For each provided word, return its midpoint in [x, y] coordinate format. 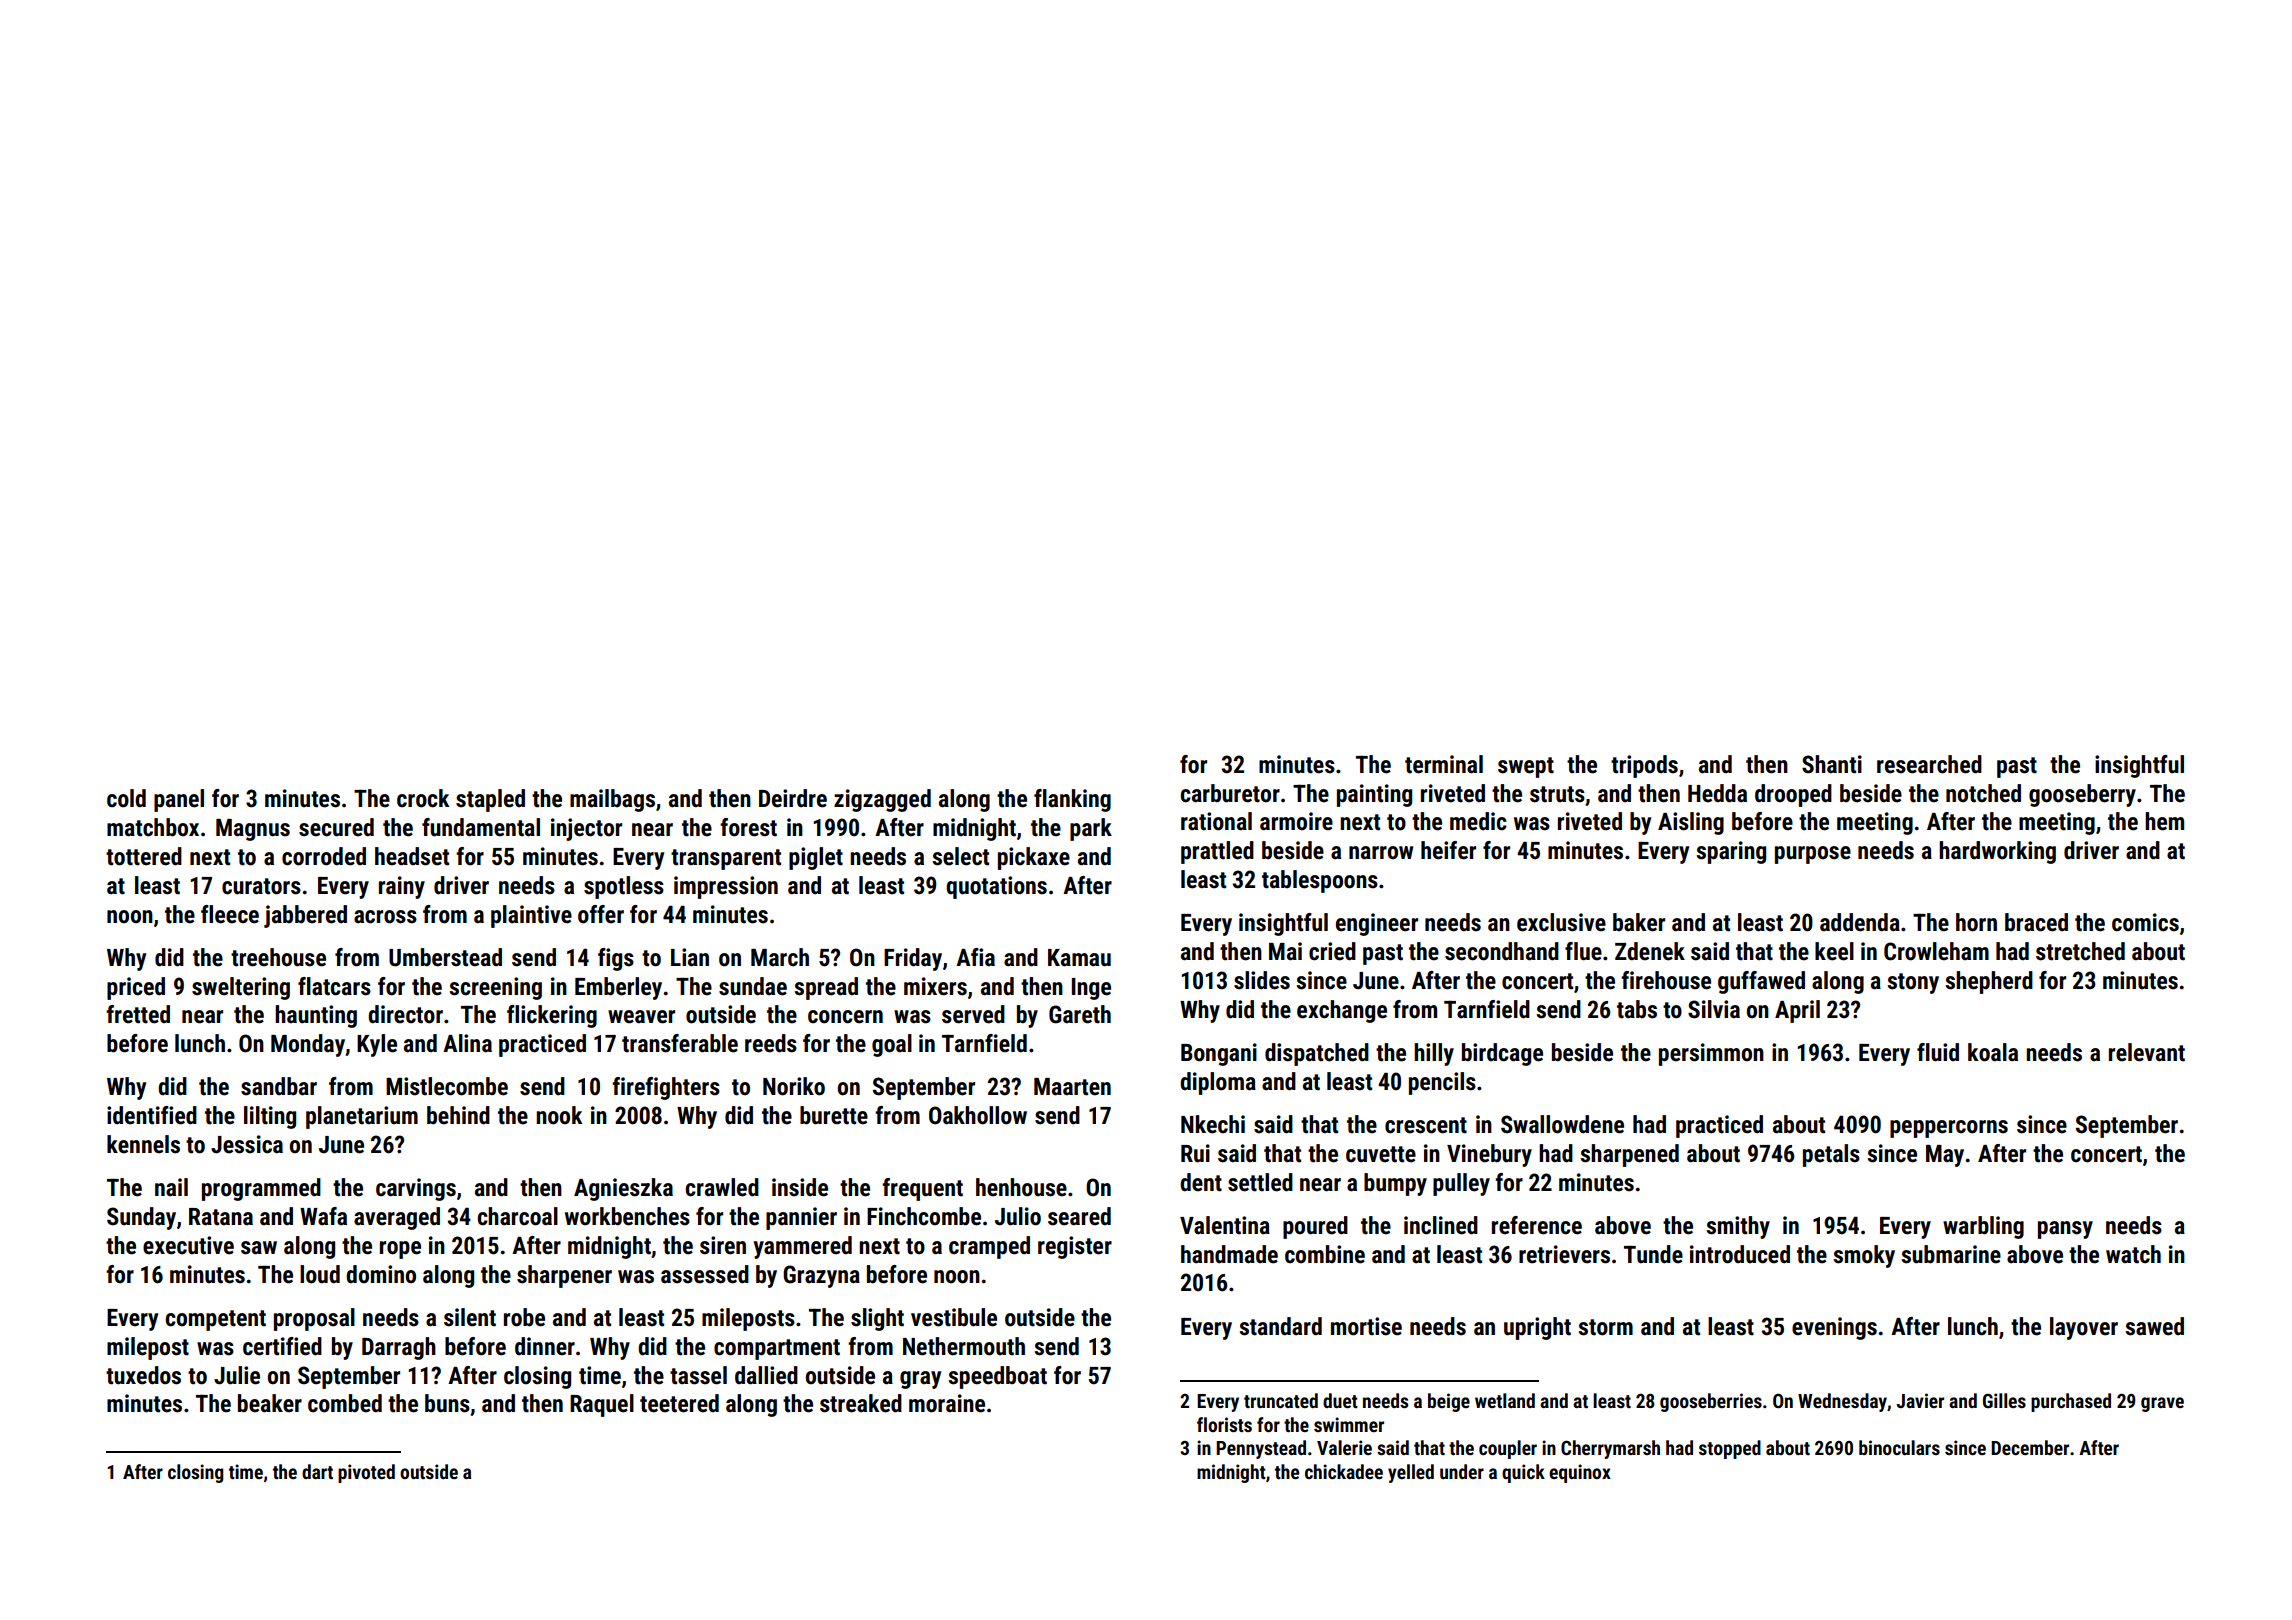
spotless [624, 887]
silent [470, 1317]
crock [423, 798]
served [973, 1014]
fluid [1938, 1052]
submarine [1951, 1254]
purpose [1813, 855]
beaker [270, 1403]
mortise [1366, 1326]
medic [1478, 821]
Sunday [141, 1218]
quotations [996, 887]
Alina [467, 1043]
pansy [2065, 1230]
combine [1325, 1254]
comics [2145, 922]
